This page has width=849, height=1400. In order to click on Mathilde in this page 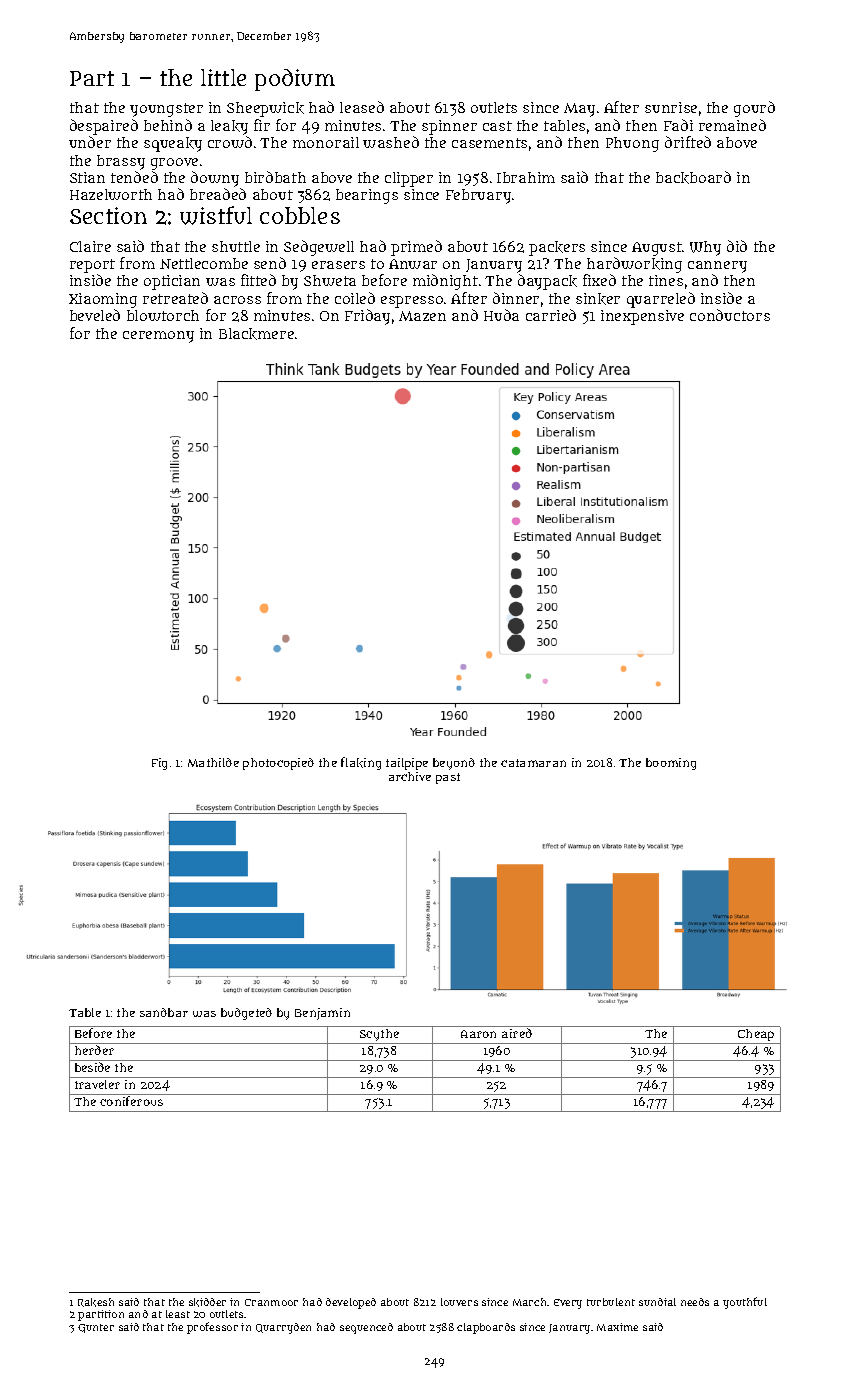, I will do `click(213, 762)`.
